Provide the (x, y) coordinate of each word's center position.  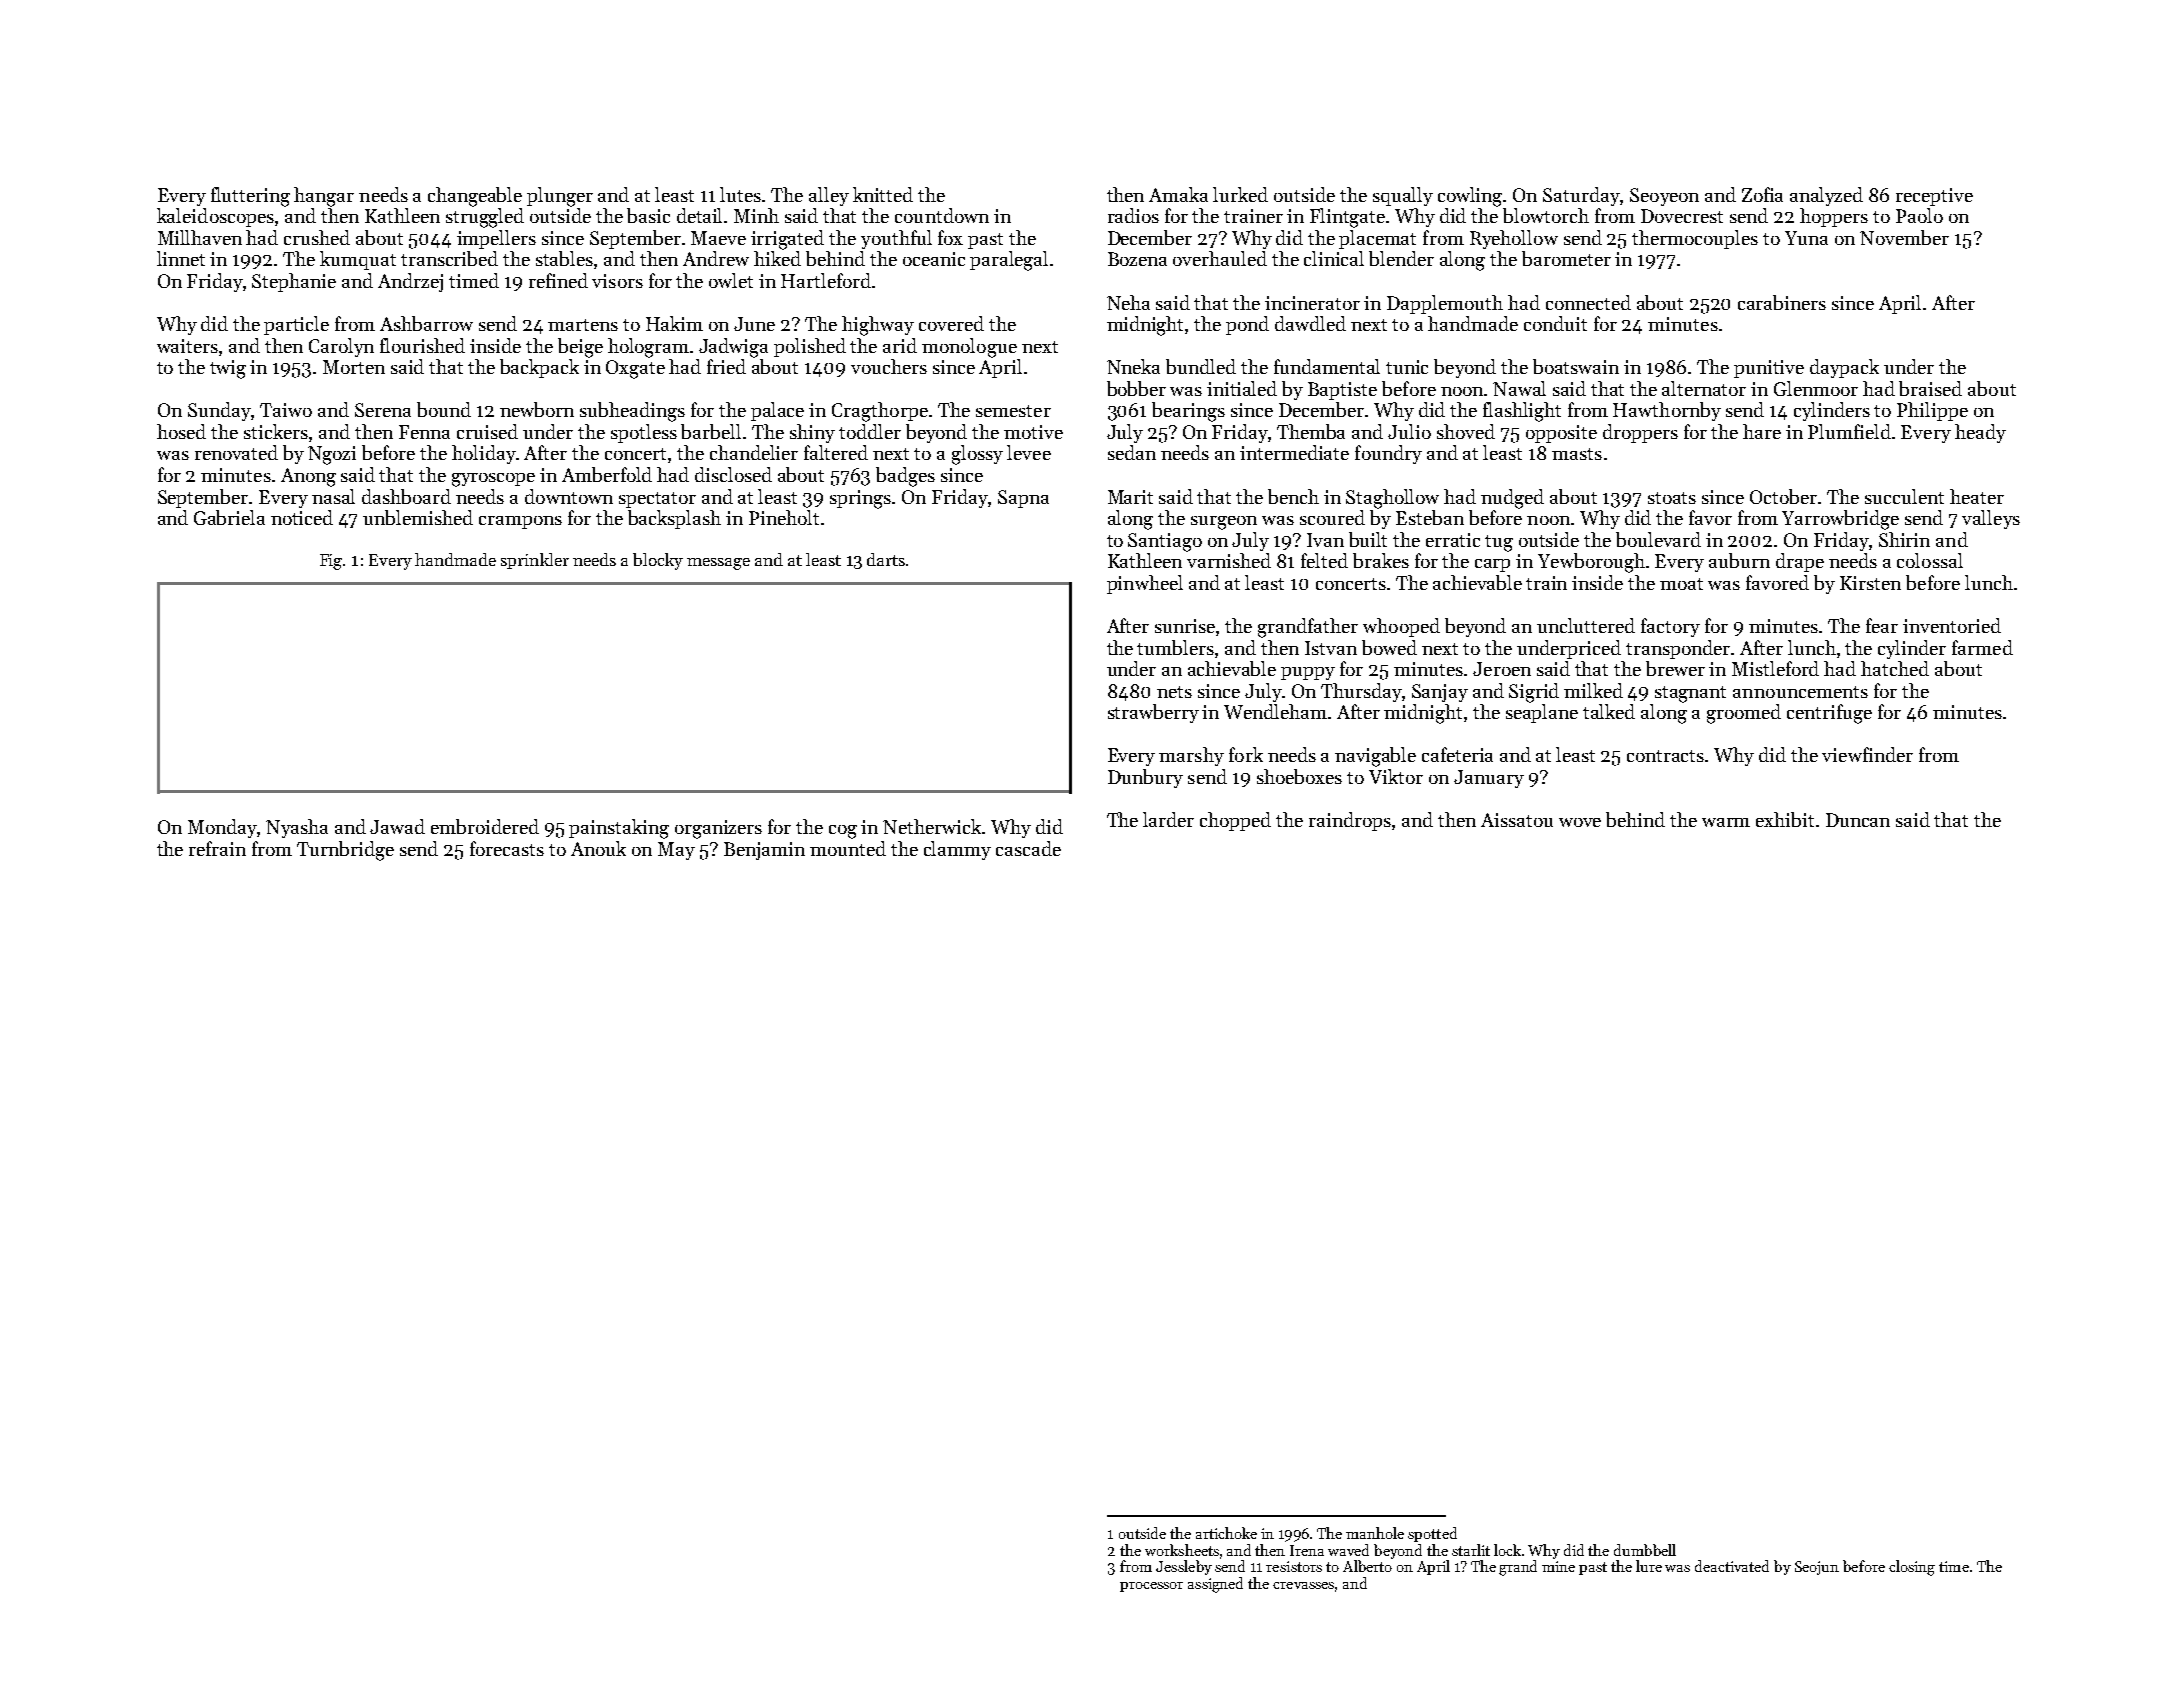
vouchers (889, 366)
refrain (217, 848)
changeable (475, 197)
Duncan (1858, 820)
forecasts (507, 848)
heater (1977, 496)
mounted (848, 848)
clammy (957, 850)
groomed (1744, 714)
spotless (644, 433)
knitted (883, 194)
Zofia (1762, 194)
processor (1151, 1587)
